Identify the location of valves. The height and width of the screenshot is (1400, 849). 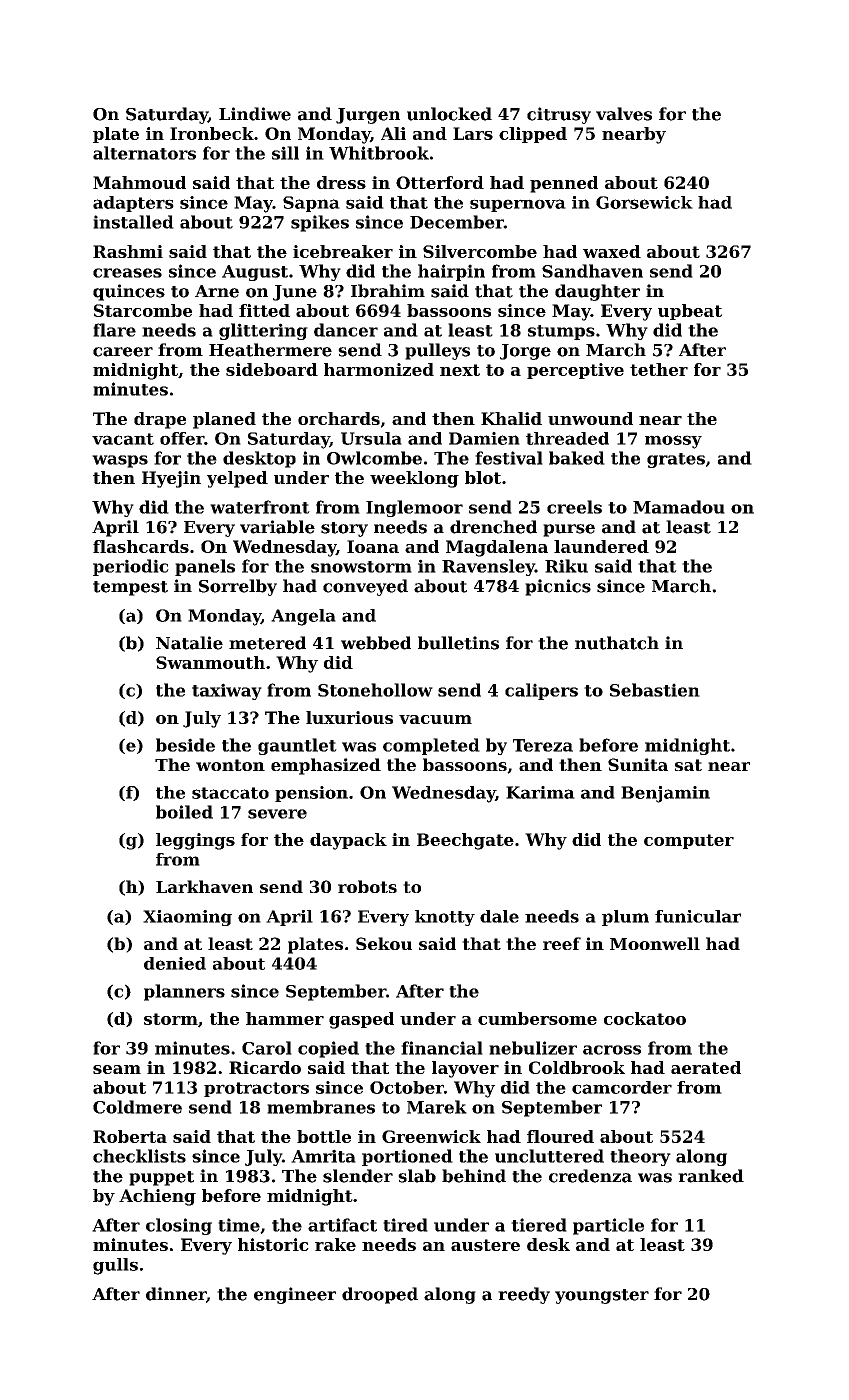
(624, 114).
